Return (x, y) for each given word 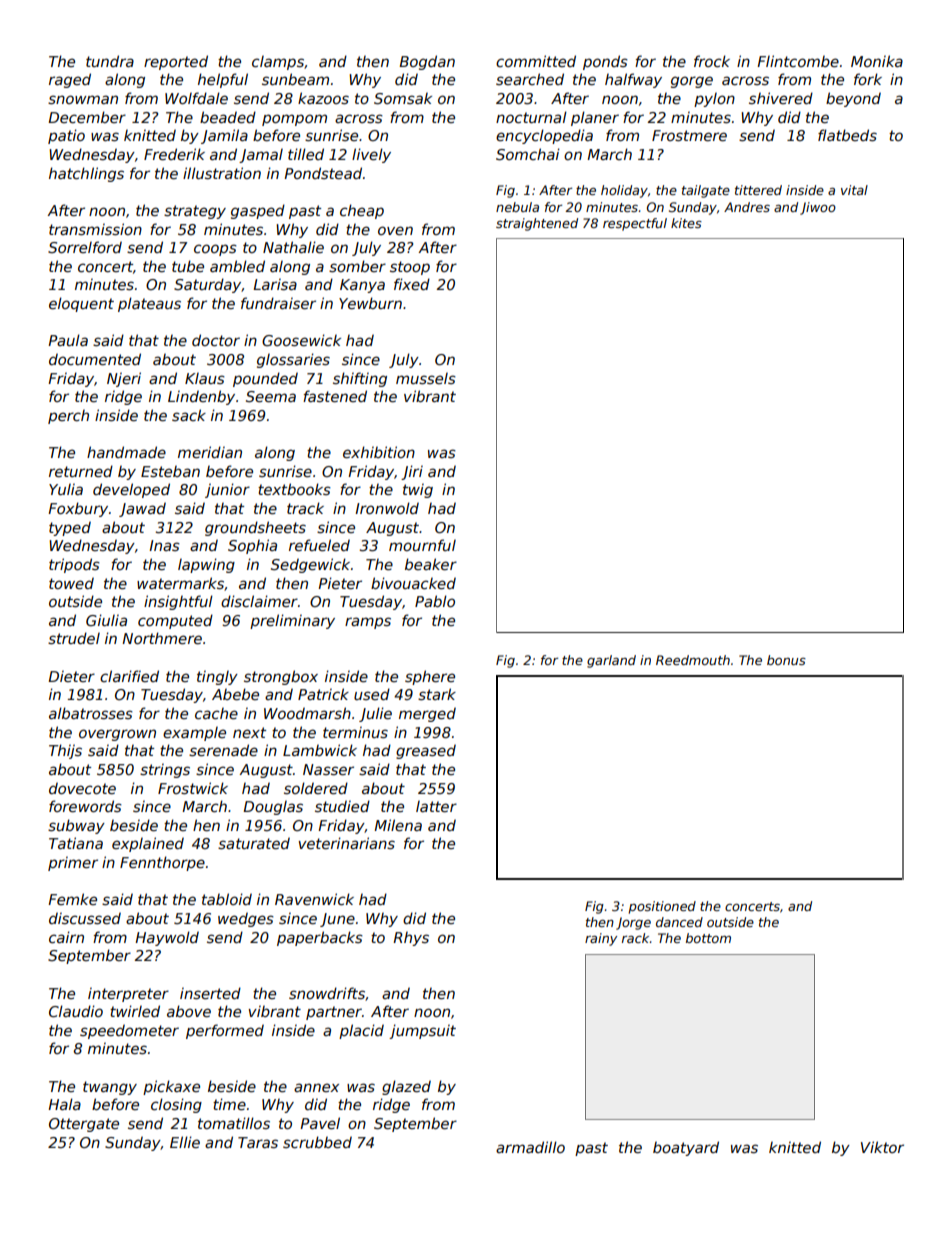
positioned (662, 907)
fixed (412, 284)
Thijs (65, 751)
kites (686, 223)
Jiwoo (818, 208)
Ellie (185, 1142)
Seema (271, 396)
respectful (635, 224)
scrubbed (317, 1142)
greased (426, 751)
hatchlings (86, 174)
